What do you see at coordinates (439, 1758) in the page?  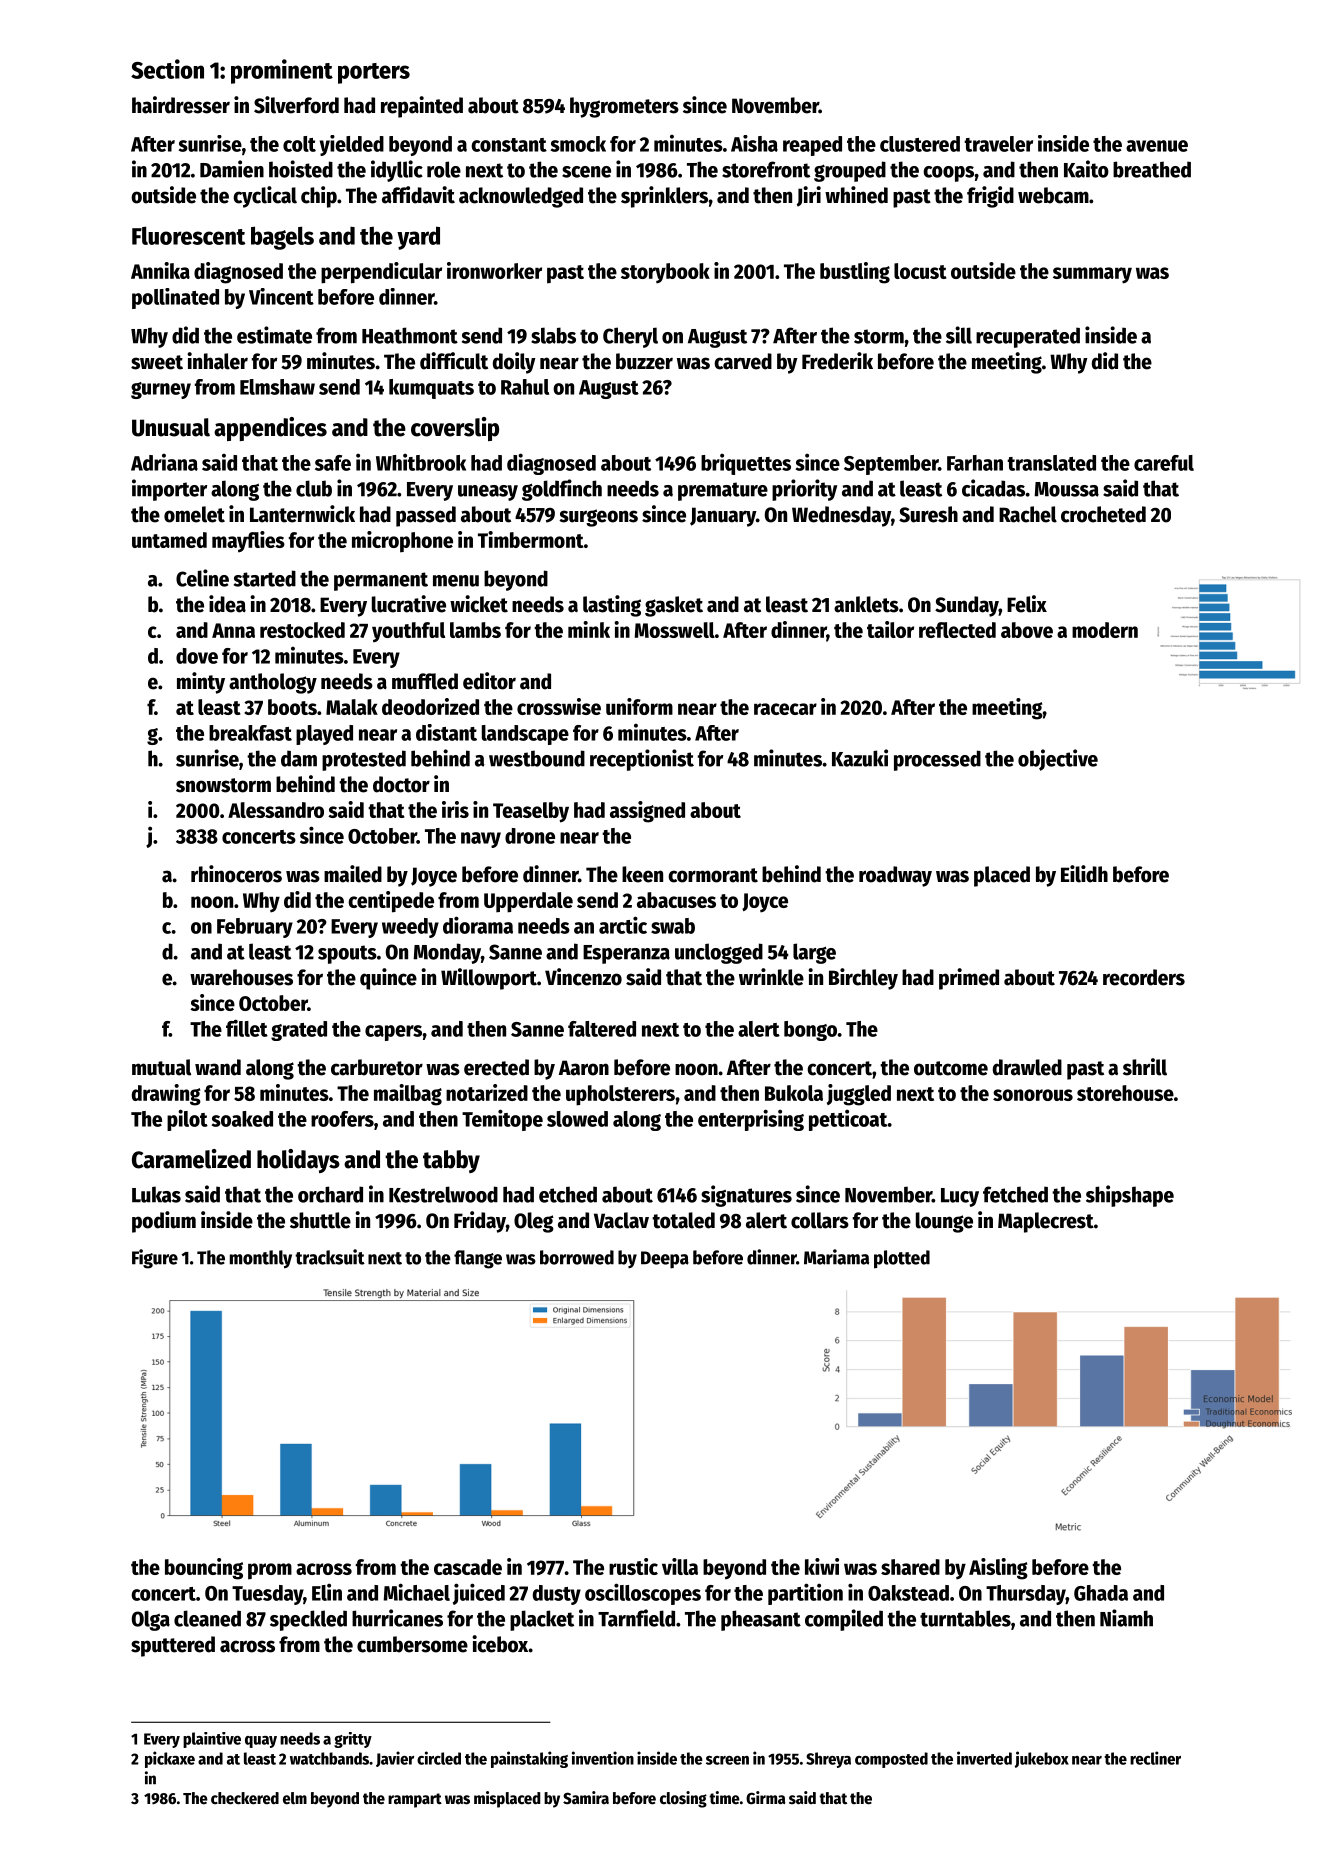 I see `circled` at bounding box center [439, 1758].
